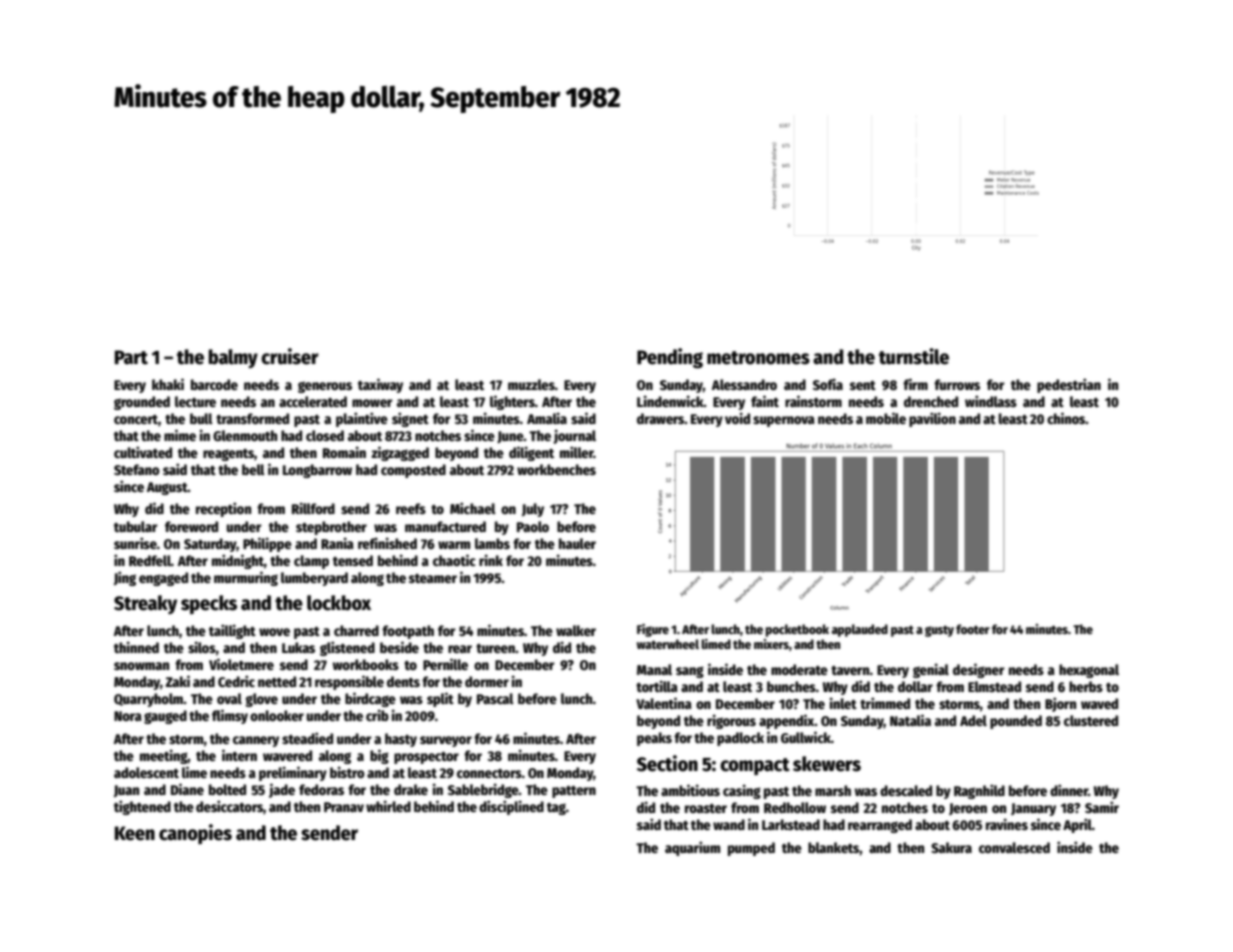  I want to click on Violetmere, so click(241, 664).
